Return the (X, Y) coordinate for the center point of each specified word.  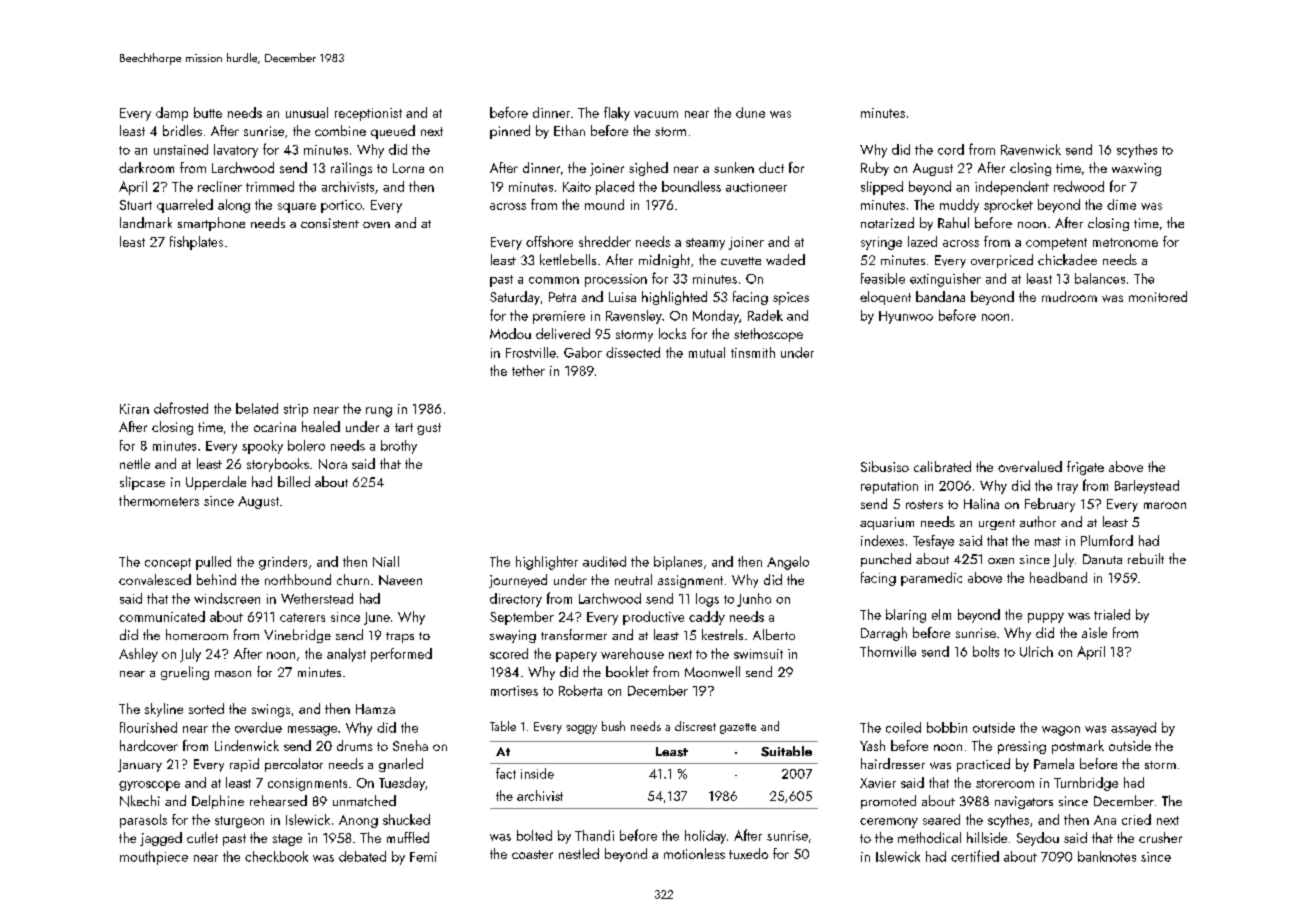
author (1038, 521)
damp (172, 114)
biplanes (678, 563)
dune (750, 112)
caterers (302, 617)
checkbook (276, 856)
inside (537, 773)
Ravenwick (1031, 149)
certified (975, 856)
